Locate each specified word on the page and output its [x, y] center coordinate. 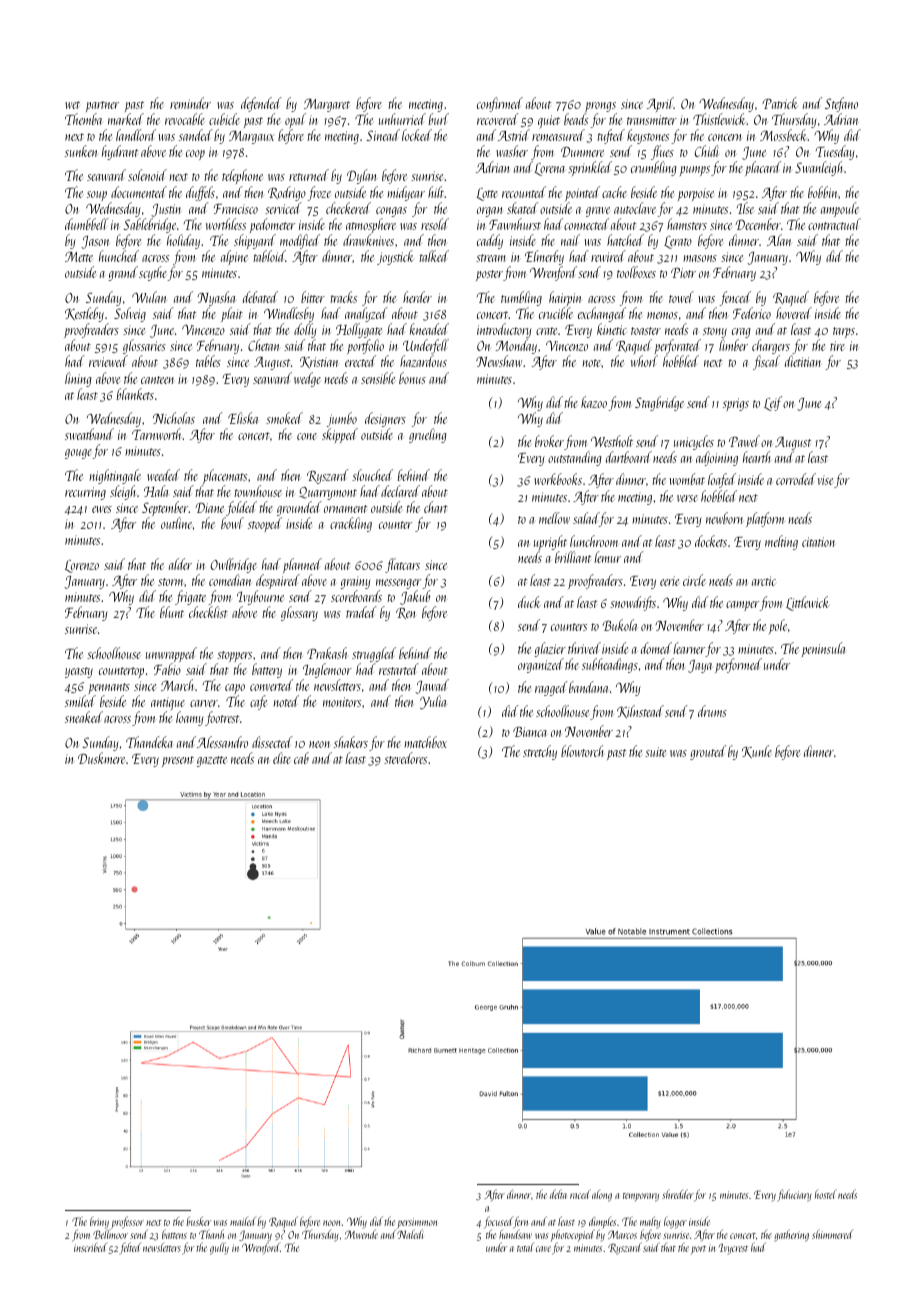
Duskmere [101, 758]
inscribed [90, 1247]
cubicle [224, 119]
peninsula [823, 649]
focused [498, 1222]
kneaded [429, 329]
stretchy [540, 752]
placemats [225, 476]
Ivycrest [733, 1249]
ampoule [840, 209]
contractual [834, 224]
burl [439, 119]
